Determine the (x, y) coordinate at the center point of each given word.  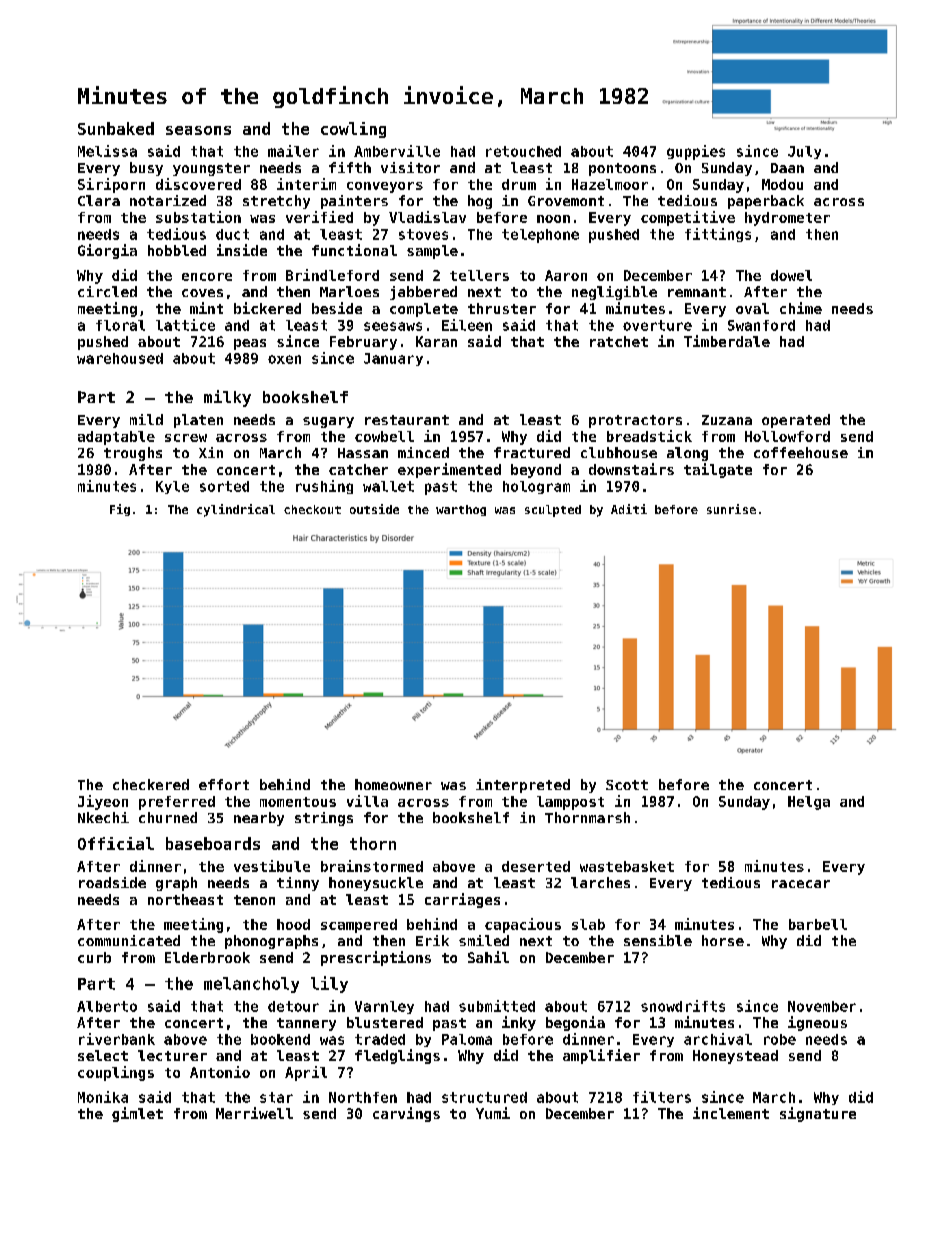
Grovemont (566, 201)
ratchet (619, 341)
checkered (151, 784)
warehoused (120, 358)
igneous (817, 1023)
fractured (532, 452)
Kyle (172, 487)
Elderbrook (207, 957)
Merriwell (254, 1113)
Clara (99, 200)
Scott (627, 785)
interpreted (523, 786)
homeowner (393, 784)
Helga (809, 803)
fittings (718, 235)
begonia (575, 1023)
